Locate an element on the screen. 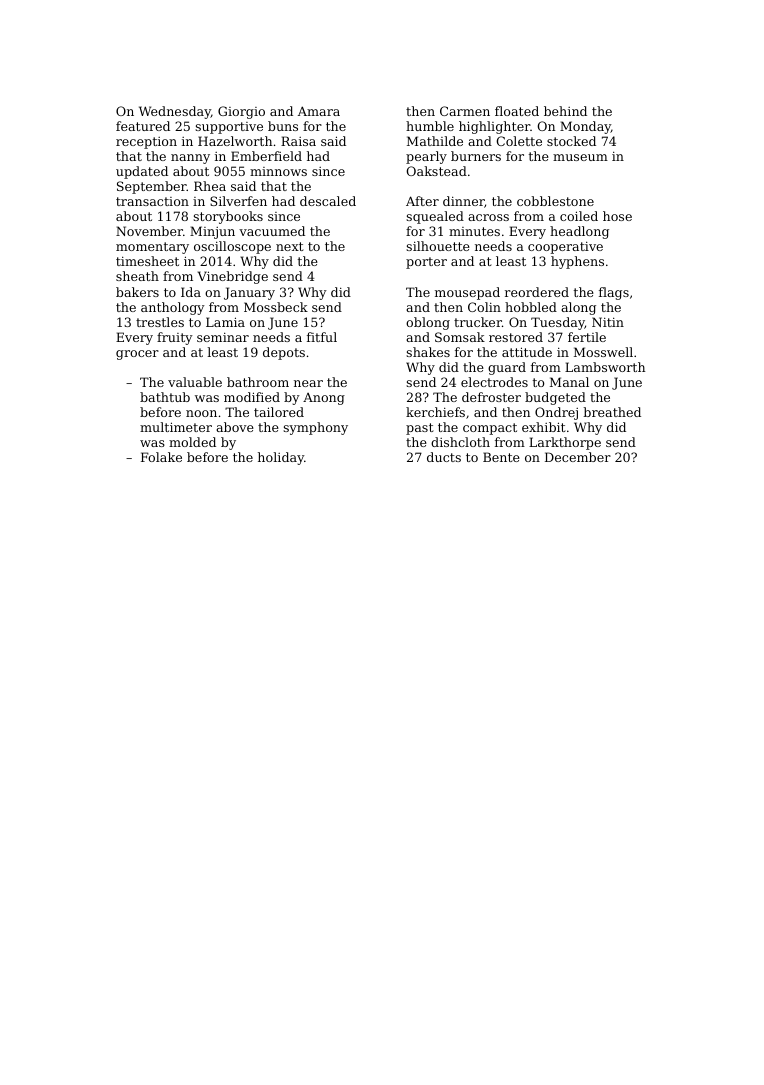 The width and height of the screenshot is (764, 1085). next is located at coordinates (290, 246).
